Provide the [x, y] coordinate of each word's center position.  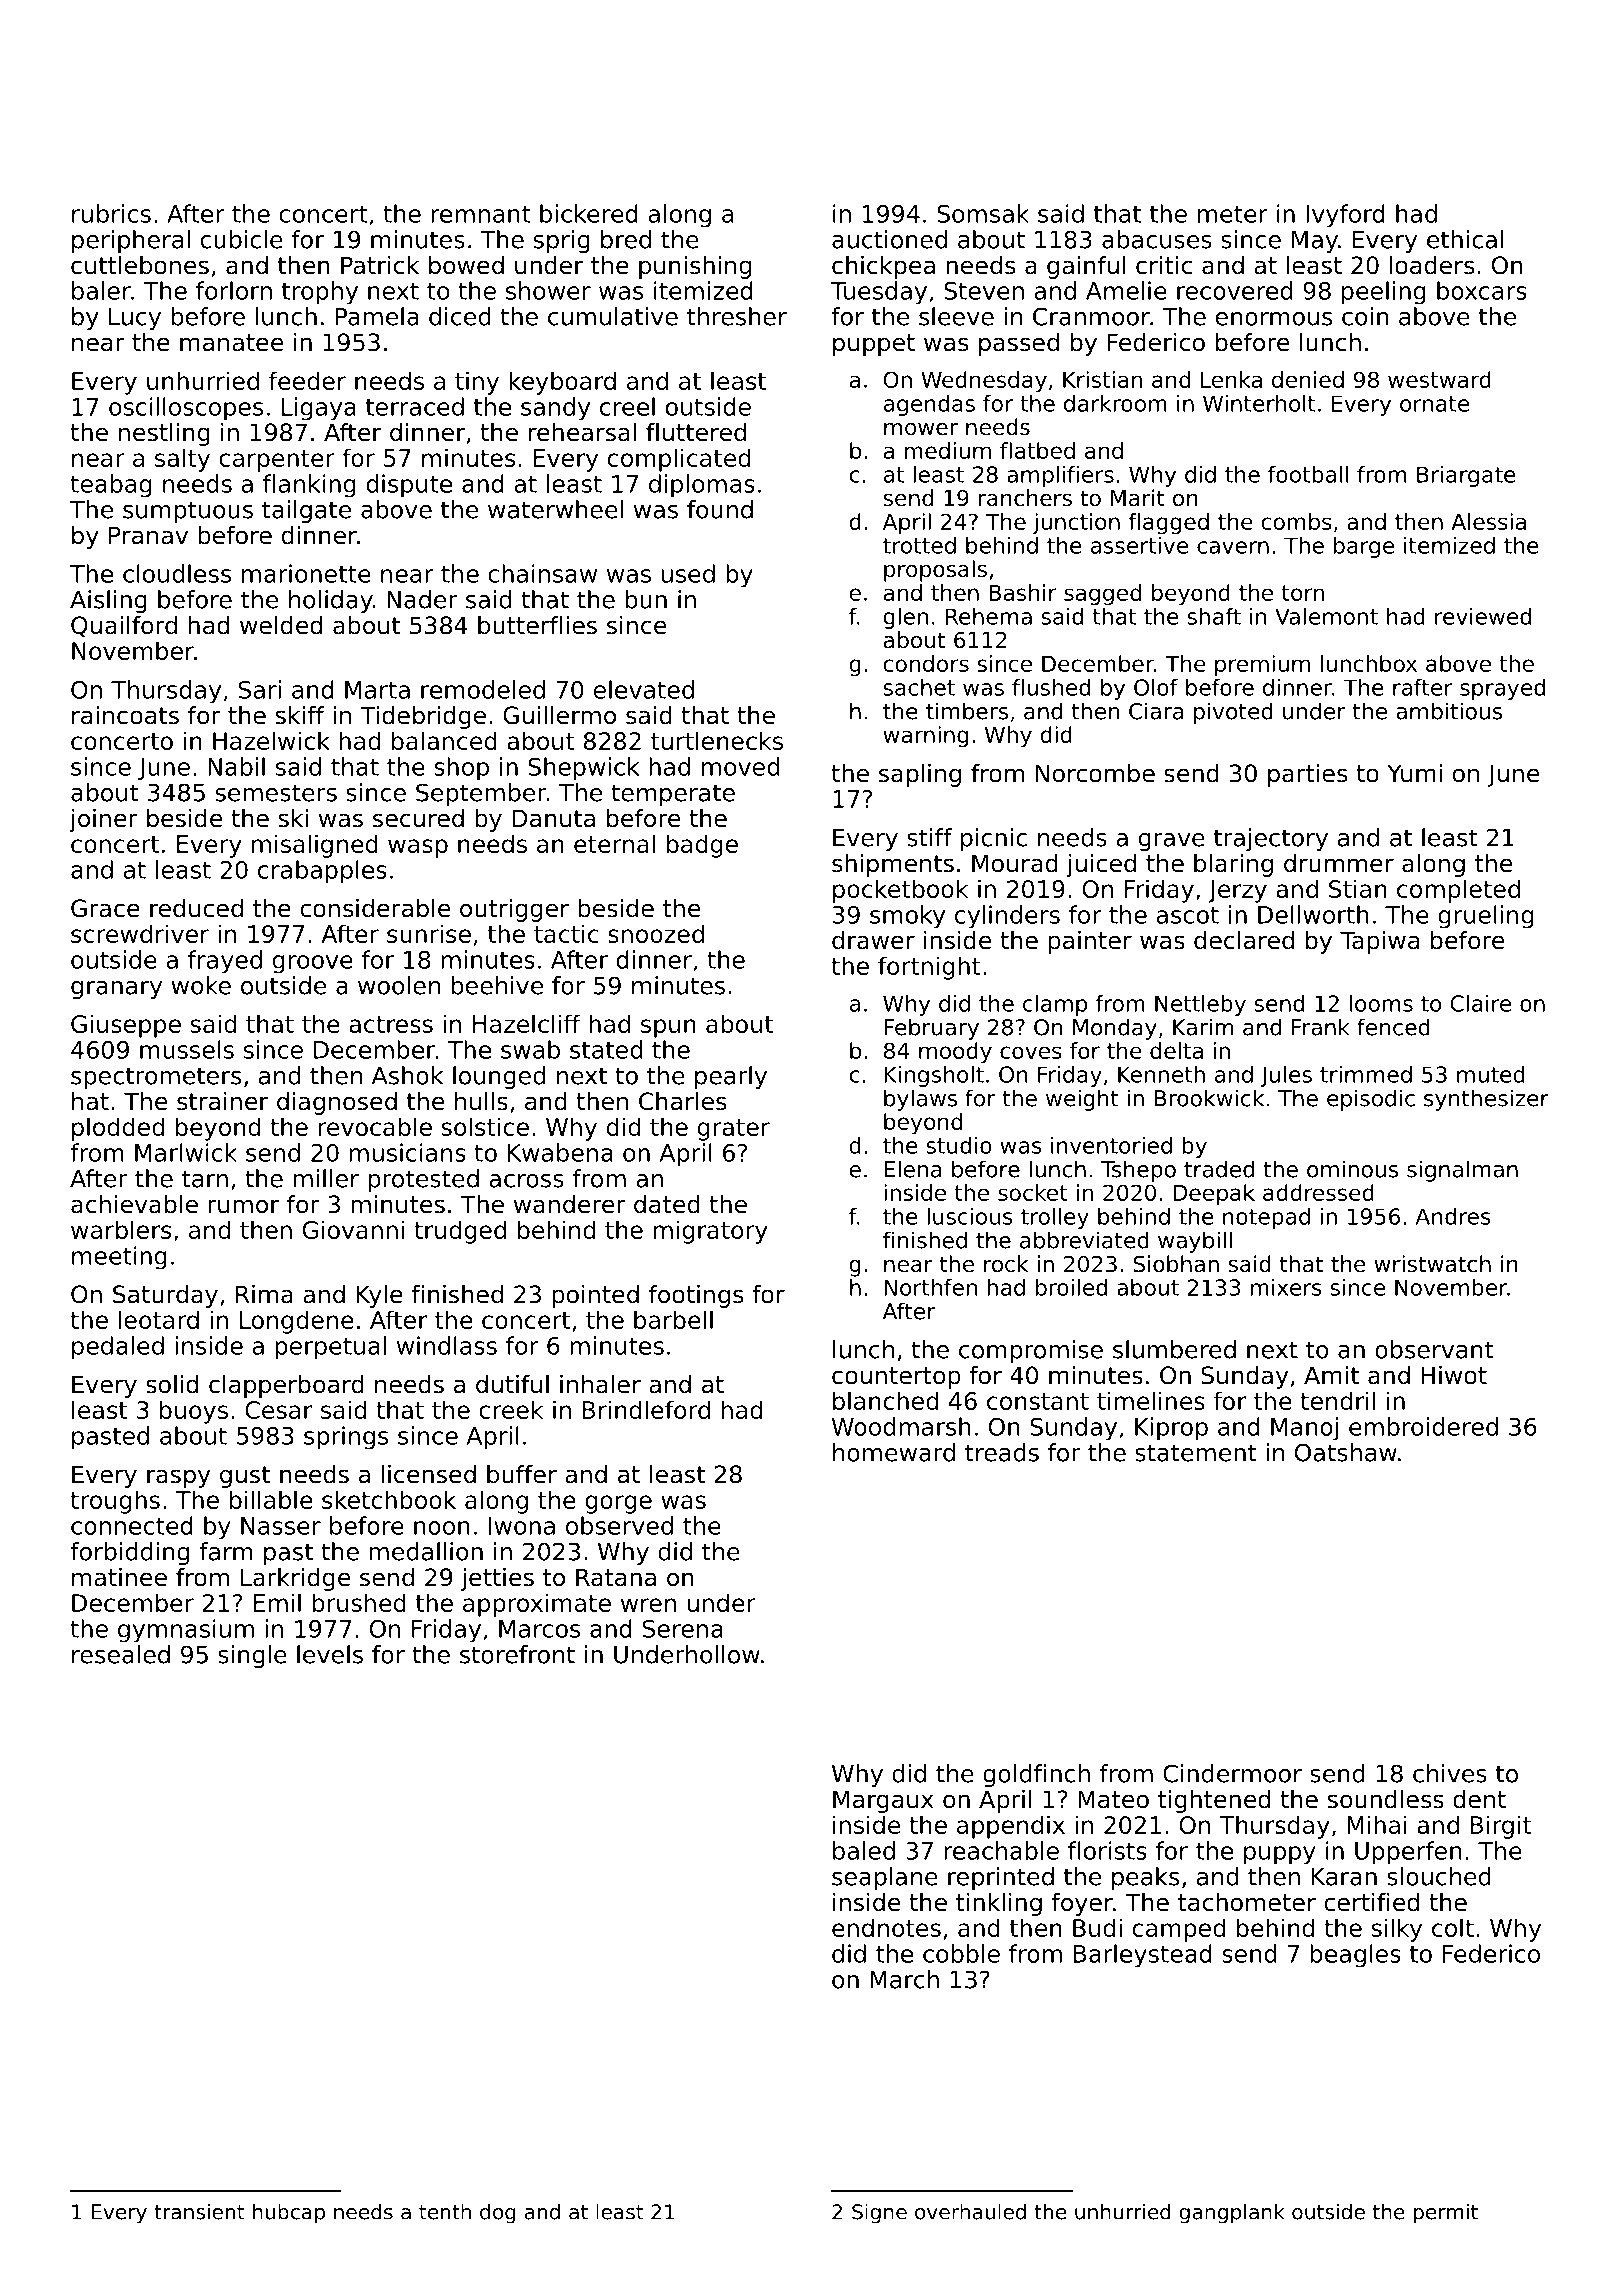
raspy [178, 1478]
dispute [409, 486]
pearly [731, 1077]
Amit [1331, 1375]
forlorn [234, 290]
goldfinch [1036, 1775]
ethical [1465, 239]
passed [1019, 344]
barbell [673, 1319]
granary [116, 990]
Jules [1286, 1076]
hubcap [289, 2214]
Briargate [1466, 476]
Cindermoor [1232, 1773]
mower [921, 429]
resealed [121, 1654]
